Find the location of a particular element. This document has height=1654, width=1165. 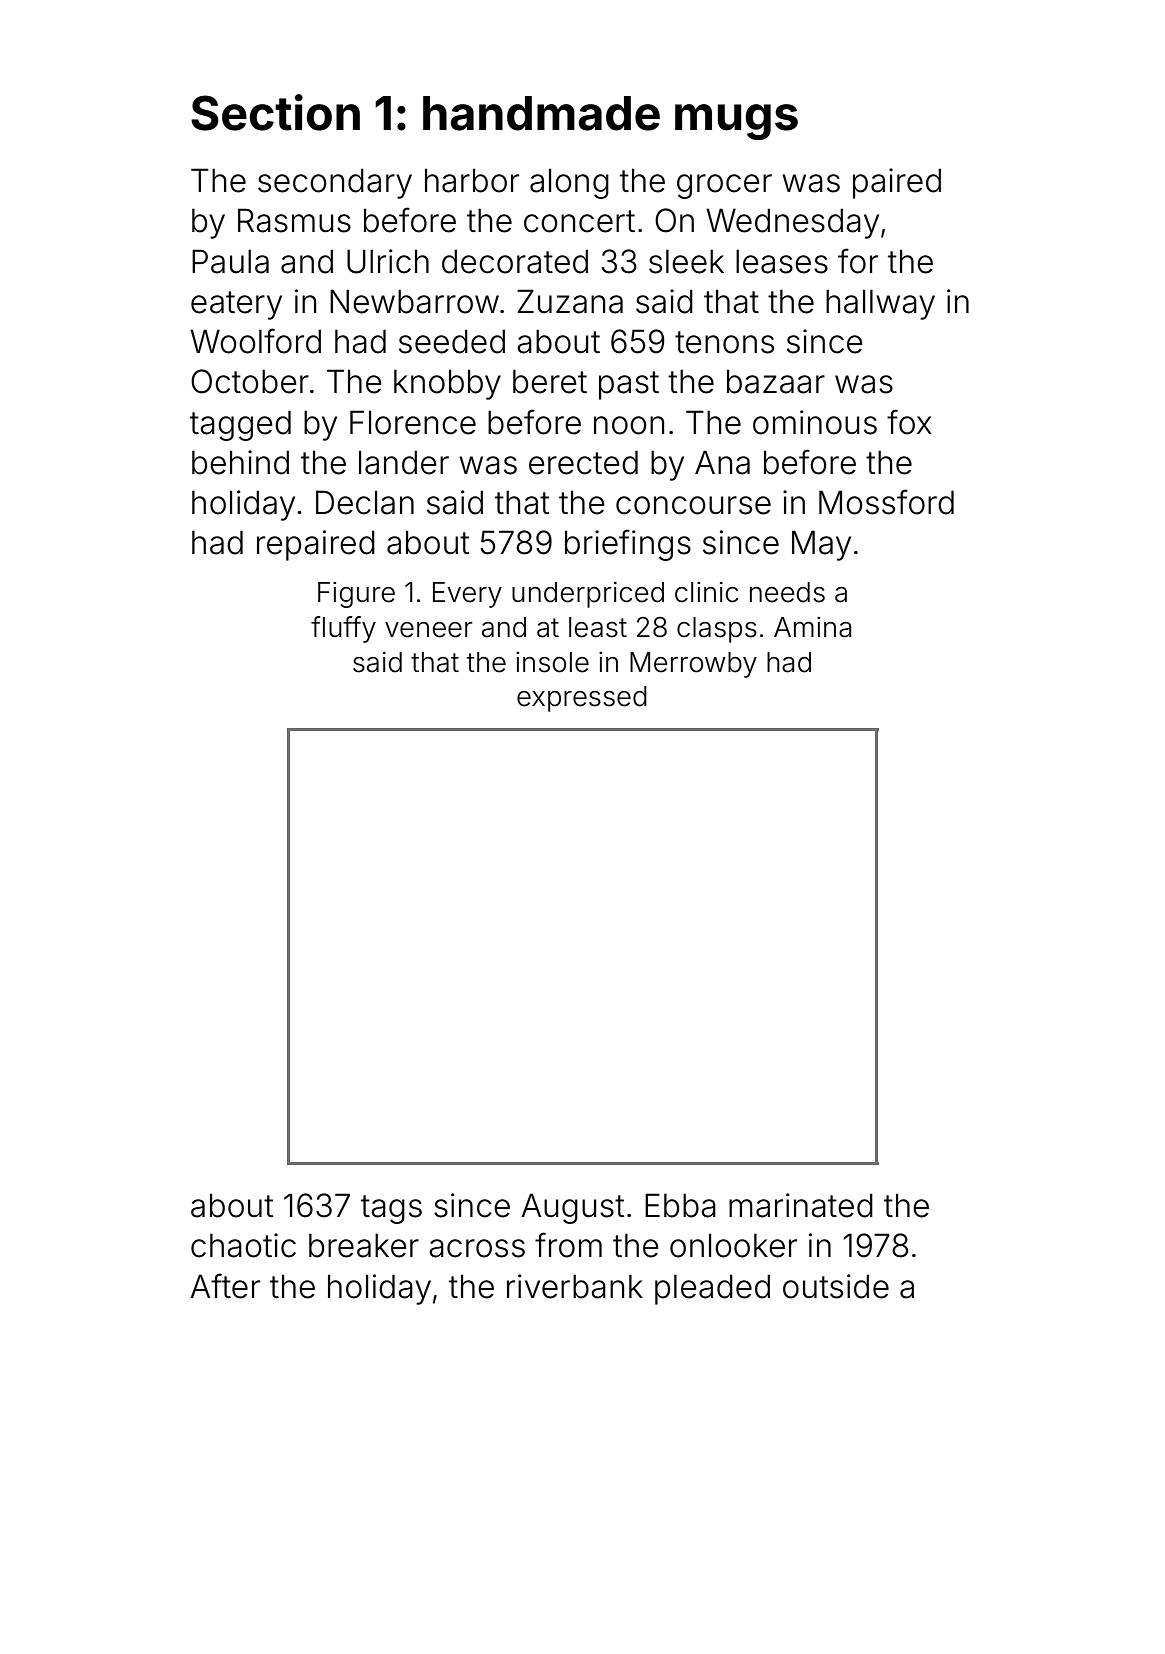

fluffy is located at coordinates (343, 629).
